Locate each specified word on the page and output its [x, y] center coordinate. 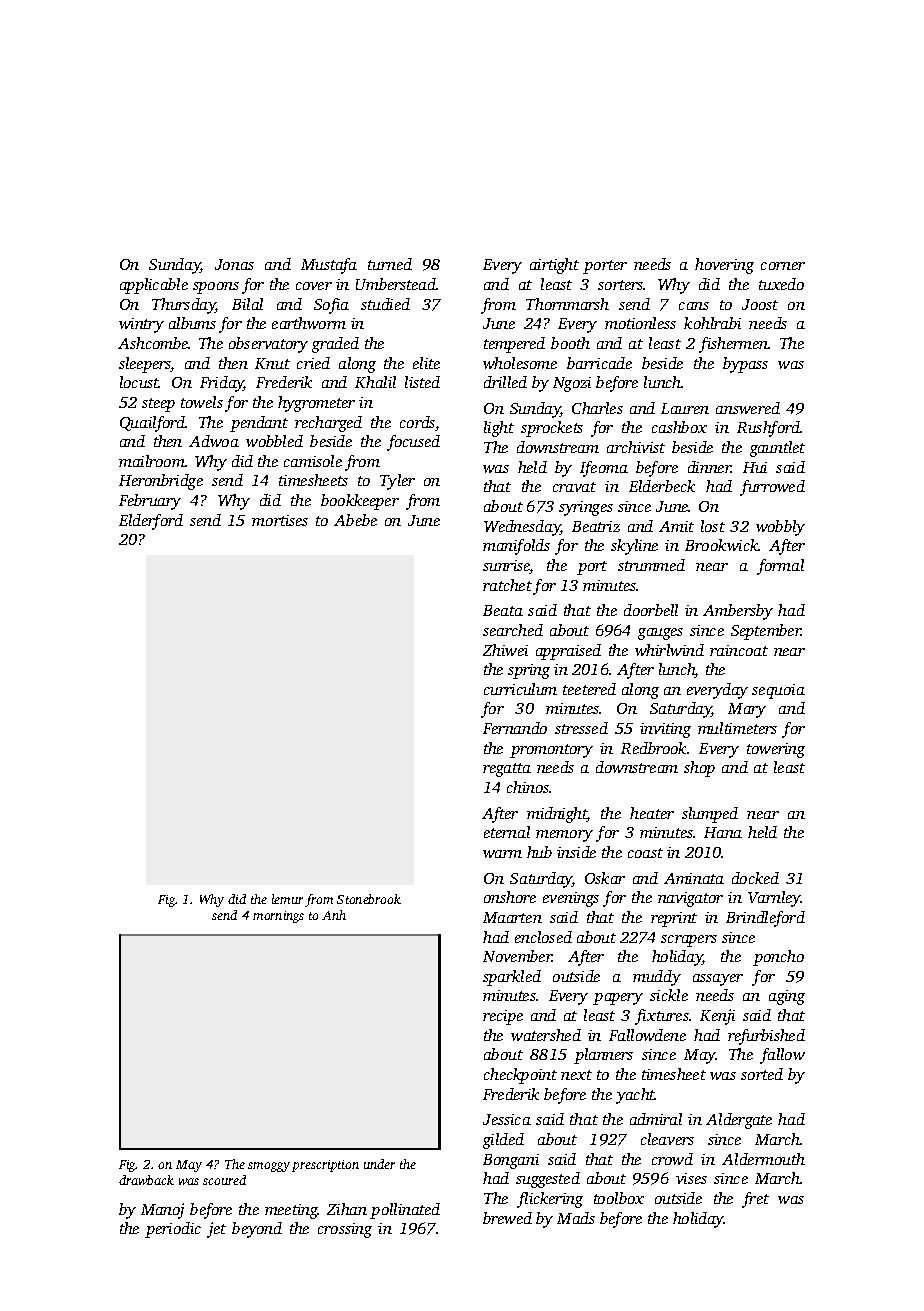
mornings [278, 917]
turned [390, 264]
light [499, 429]
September [766, 632]
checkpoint [520, 1076]
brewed [507, 1218]
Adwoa [214, 441]
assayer [718, 980]
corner [783, 266]
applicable [154, 286]
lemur [287, 899]
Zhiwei [505, 650]
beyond [257, 1230]
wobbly [780, 528]
